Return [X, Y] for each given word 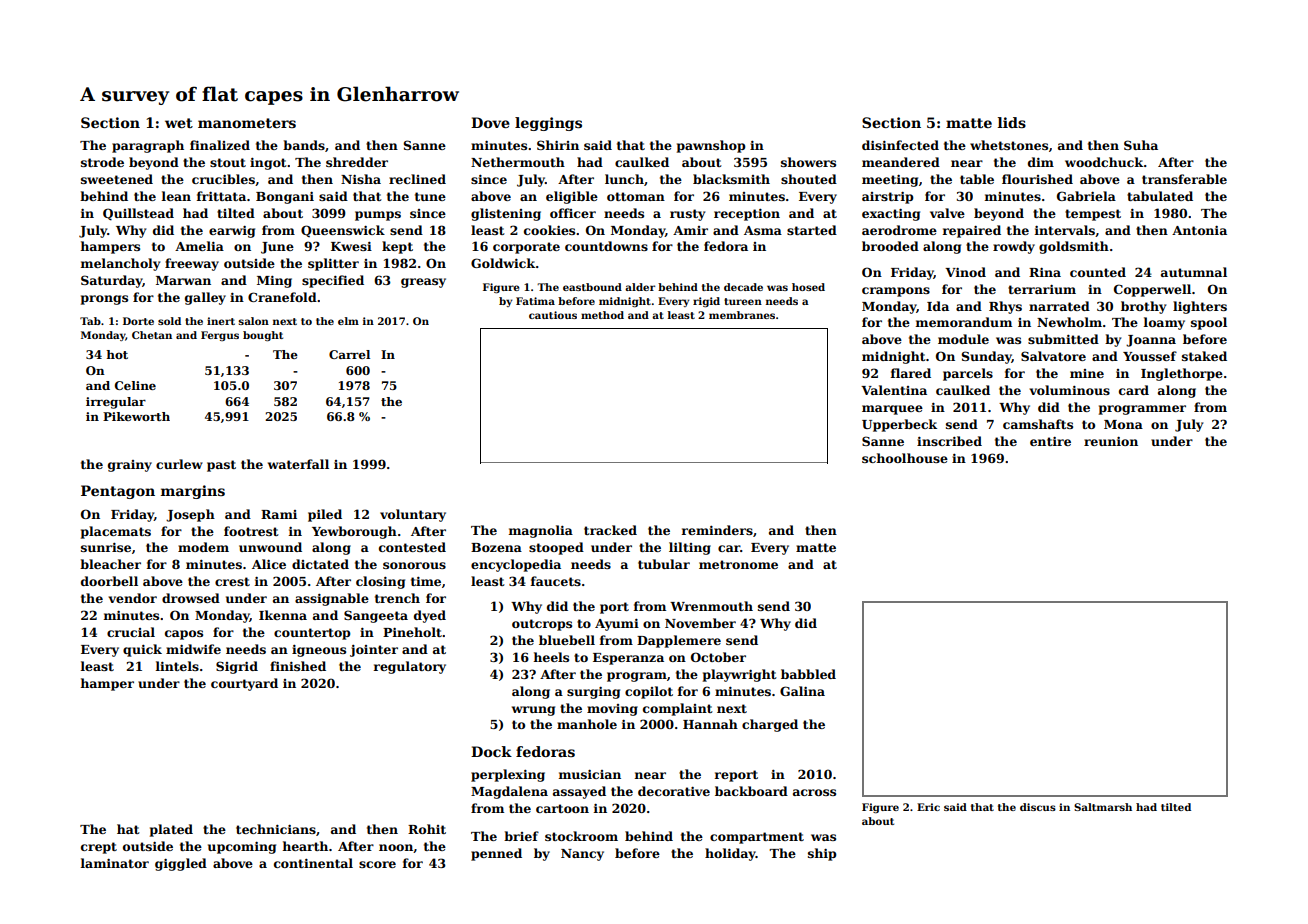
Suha [1141, 145]
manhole [587, 724]
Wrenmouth [711, 606]
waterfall [298, 464]
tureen [743, 301]
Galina [802, 691]
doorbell [109, 581]
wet [179, 123]
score [377, 864]
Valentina [894, 390]
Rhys [1005, 307]
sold [169, 321]
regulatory [410, 667]
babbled [808, 674]
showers [808, 162]
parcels [968, 374]
